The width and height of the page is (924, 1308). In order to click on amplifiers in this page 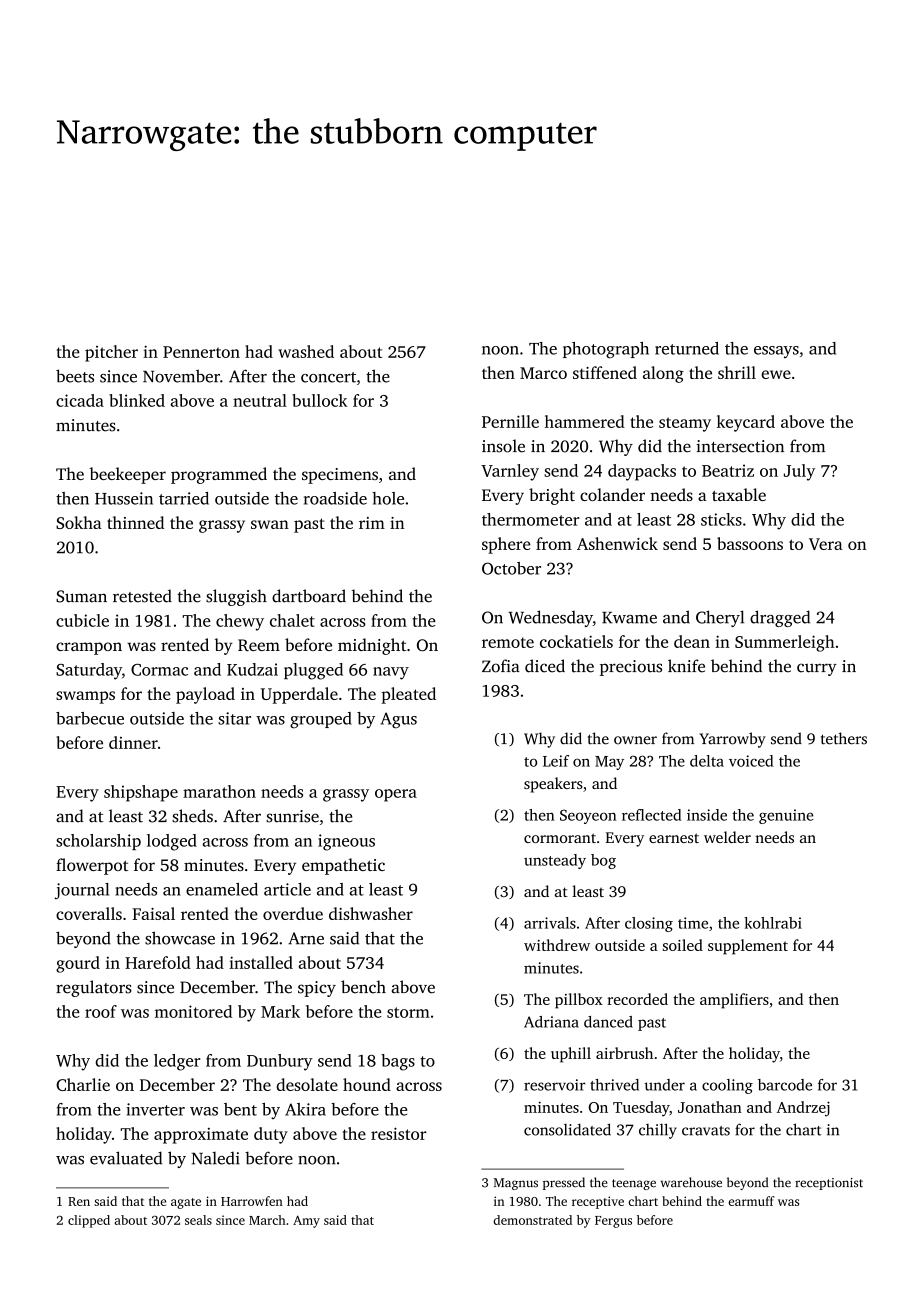, I will do `click(734, 1001)`.
